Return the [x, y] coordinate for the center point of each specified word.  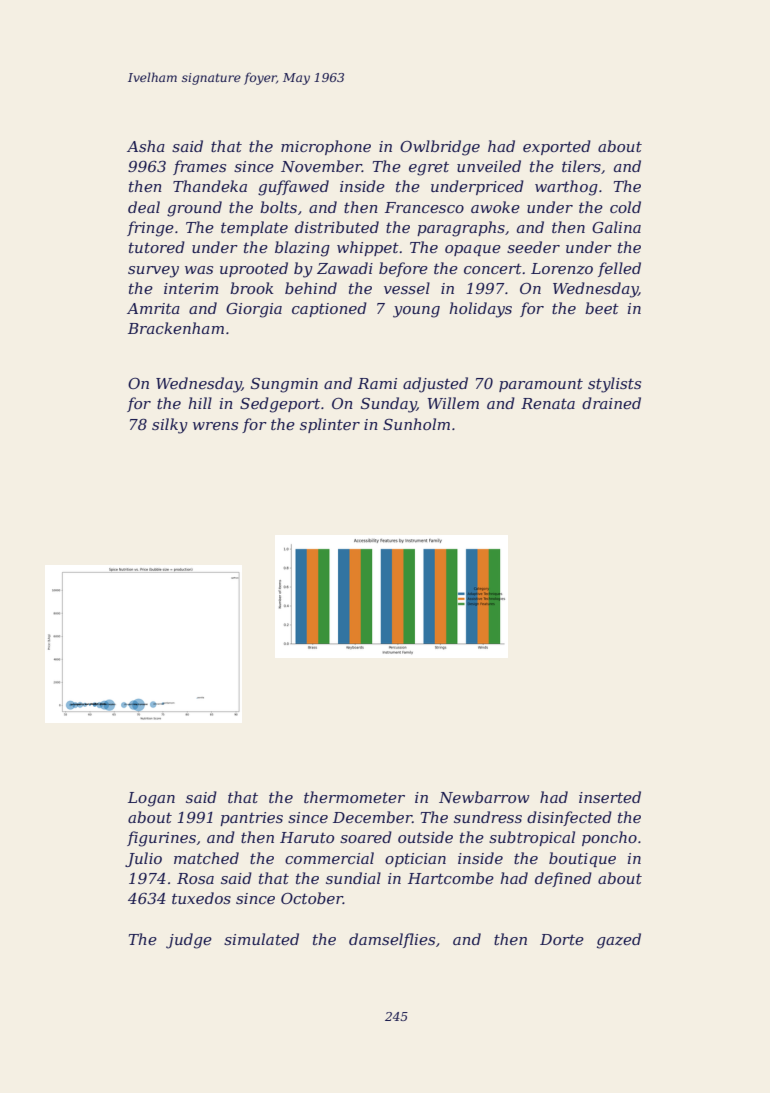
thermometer [354, 797]
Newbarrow [484, 797]
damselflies [392, 940]
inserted [610, 797]
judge [189, 941]
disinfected [569, 818]
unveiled [489, 166]
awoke [495, 207]
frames [199, 167]
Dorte [562, 939]
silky [170, 426]
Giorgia [254, 310]
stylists [614, 385]
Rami [377, 383]
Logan [151, 799]
